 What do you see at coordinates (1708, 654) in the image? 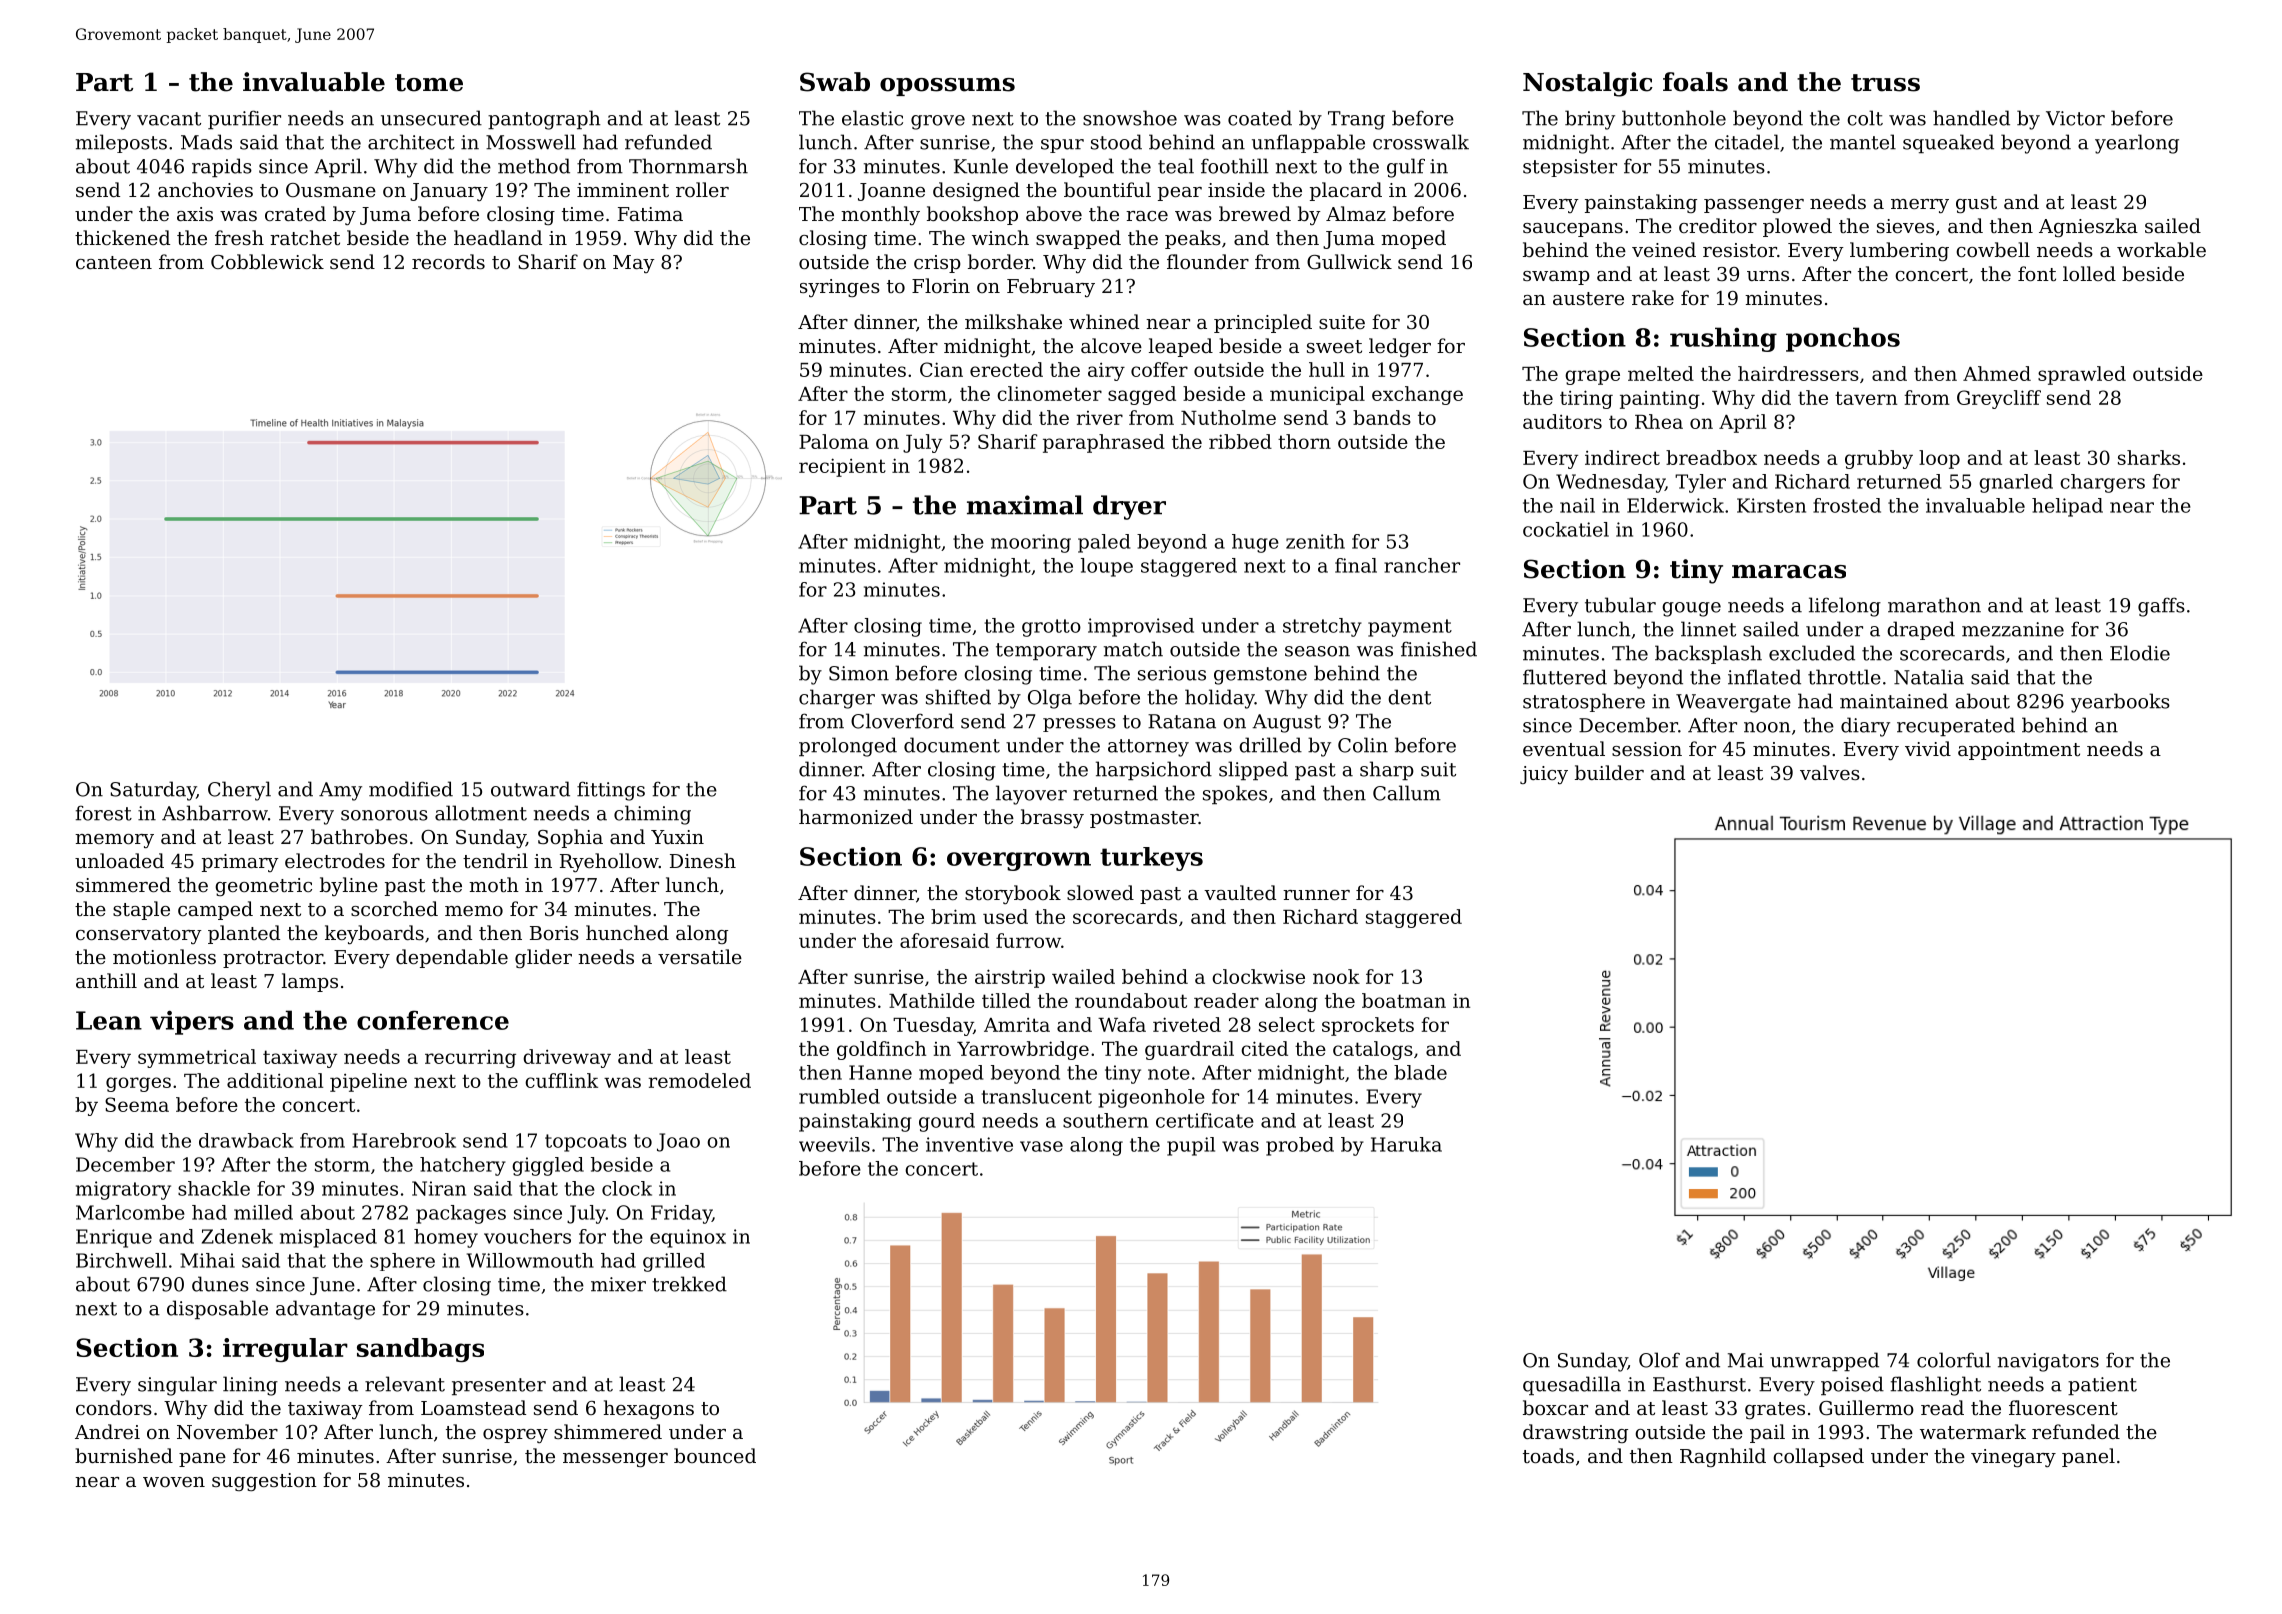
I see `backsplash` at bounding box center [1708, 654].
